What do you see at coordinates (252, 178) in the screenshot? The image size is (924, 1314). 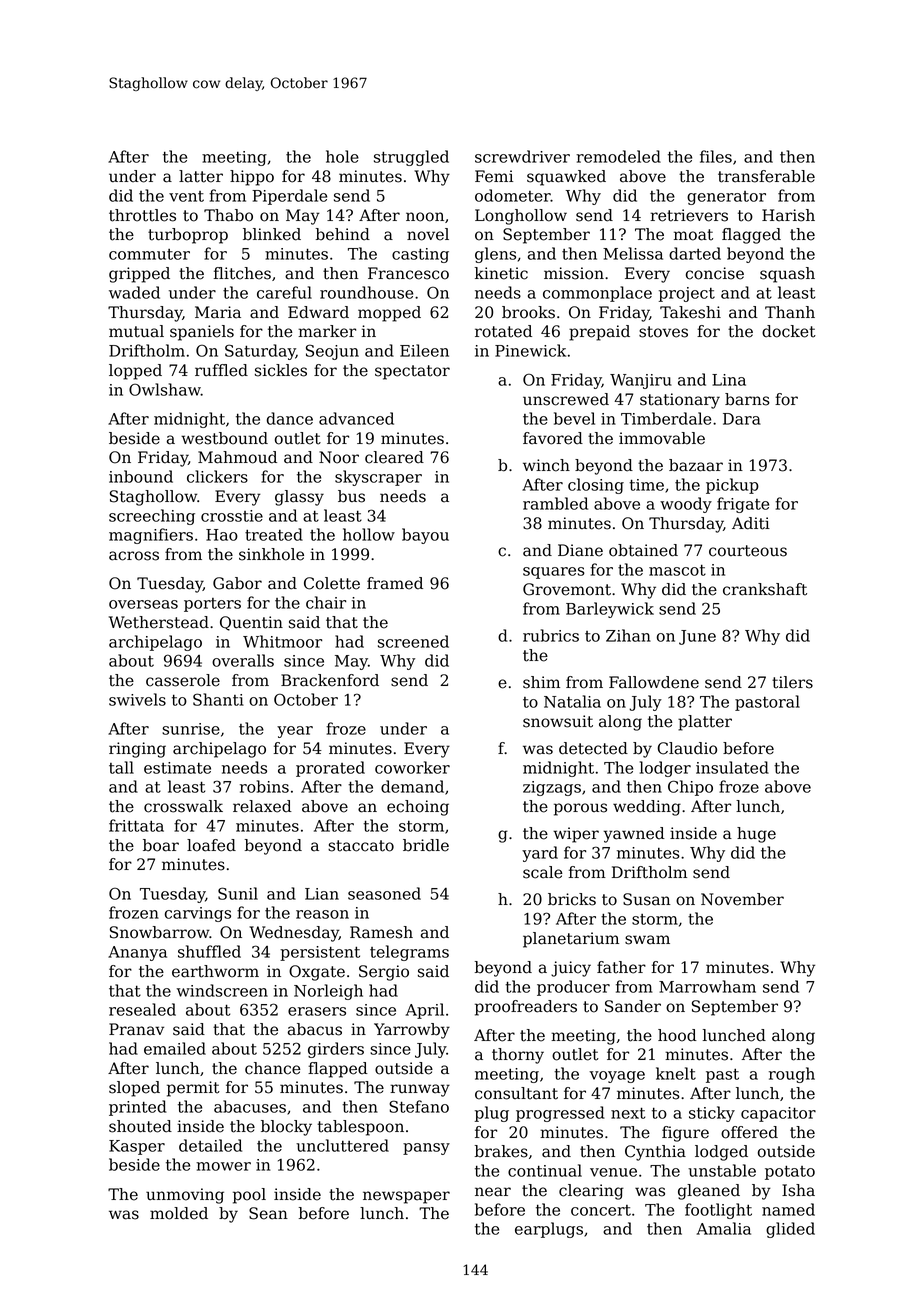 I see `hippo` at bounding box center [252, 178].
